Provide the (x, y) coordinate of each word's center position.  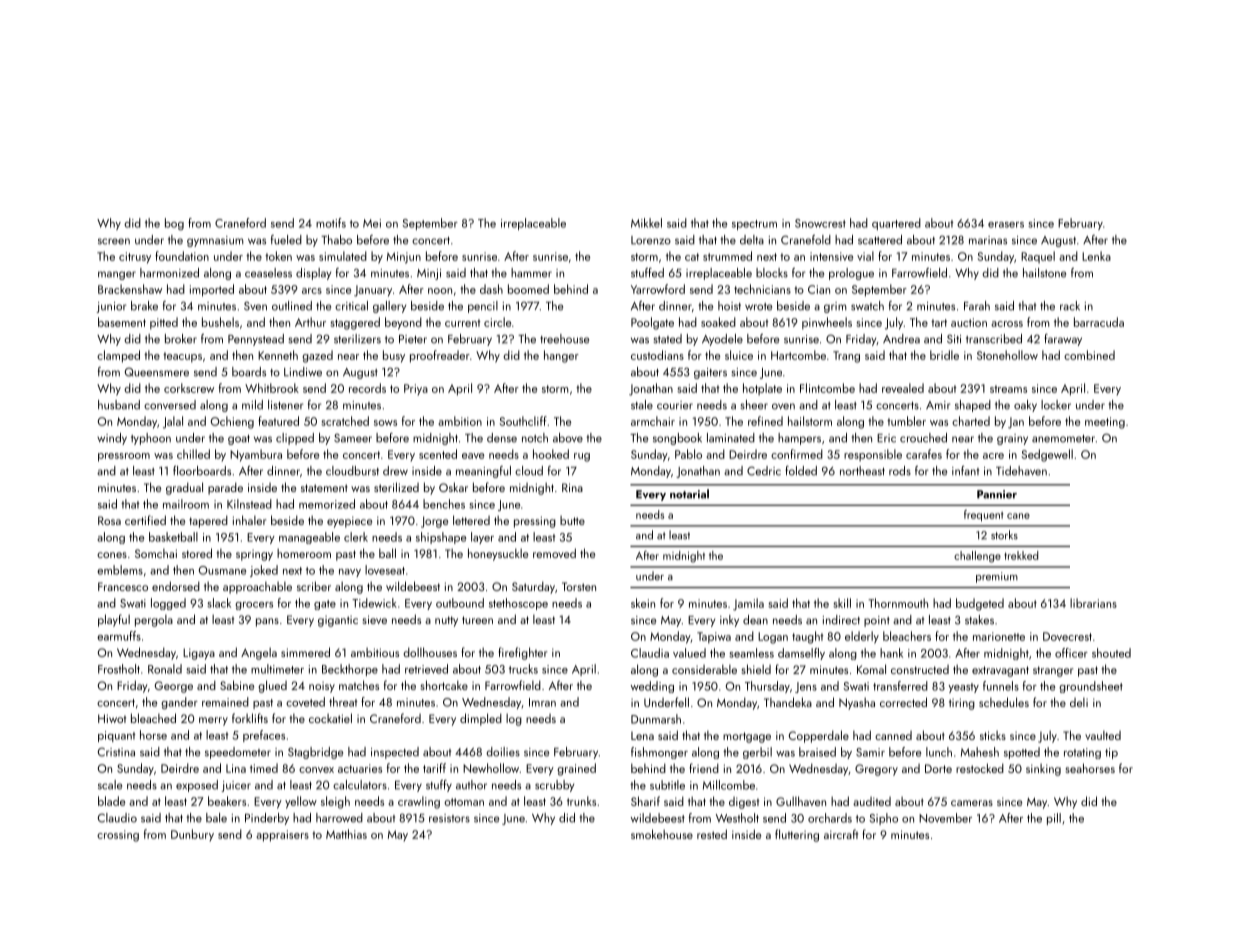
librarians (1093, 603)
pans (267, 622)
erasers (1006, 225)
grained (576, 769)
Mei (372, 223)
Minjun (404, 258)
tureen (477, 620)
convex (316, 770)
